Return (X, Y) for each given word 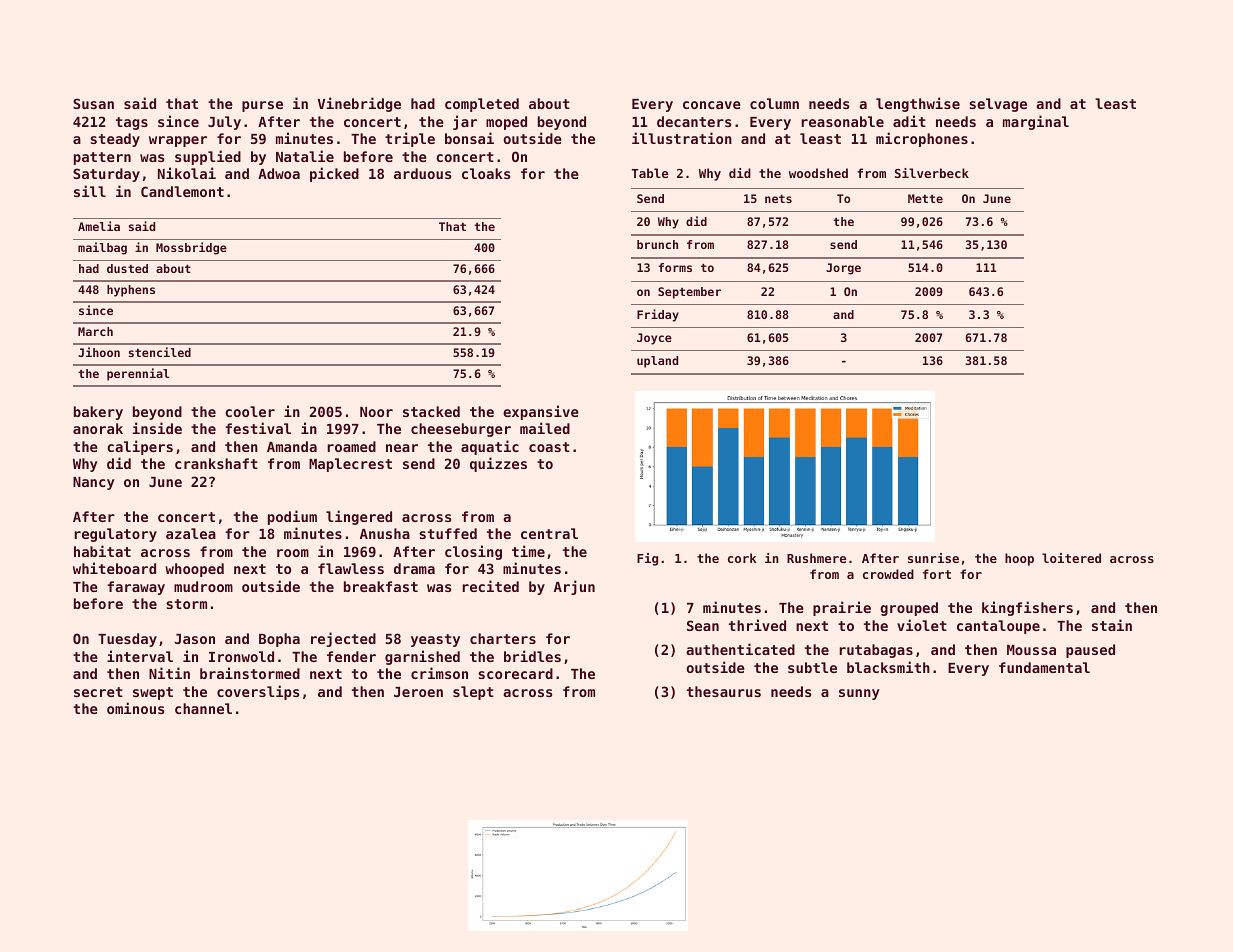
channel (203, 708)
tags (132, 123)
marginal (1036, 122)
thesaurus (724, 691)
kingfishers (1027, 608)
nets (778, 198)
